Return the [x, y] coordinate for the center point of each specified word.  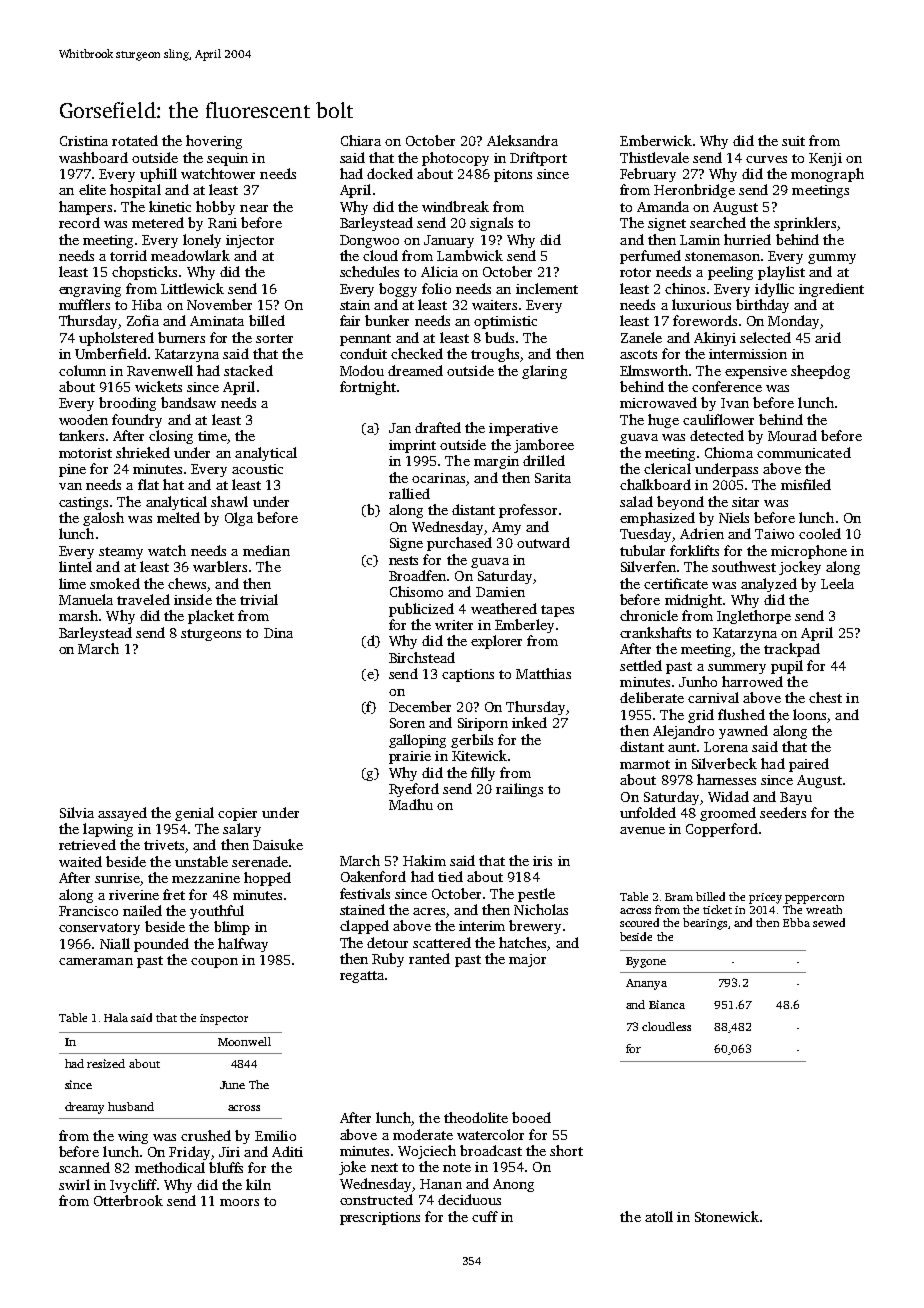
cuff [485, 1216]
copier [237, 814]
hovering [214, 142]
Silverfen [648, 566]
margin [496, 462]
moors [239, 1202]
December [420, 706]
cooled [820, 533]
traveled [143, 599]
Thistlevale [654, 157]
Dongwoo [369, 241]
